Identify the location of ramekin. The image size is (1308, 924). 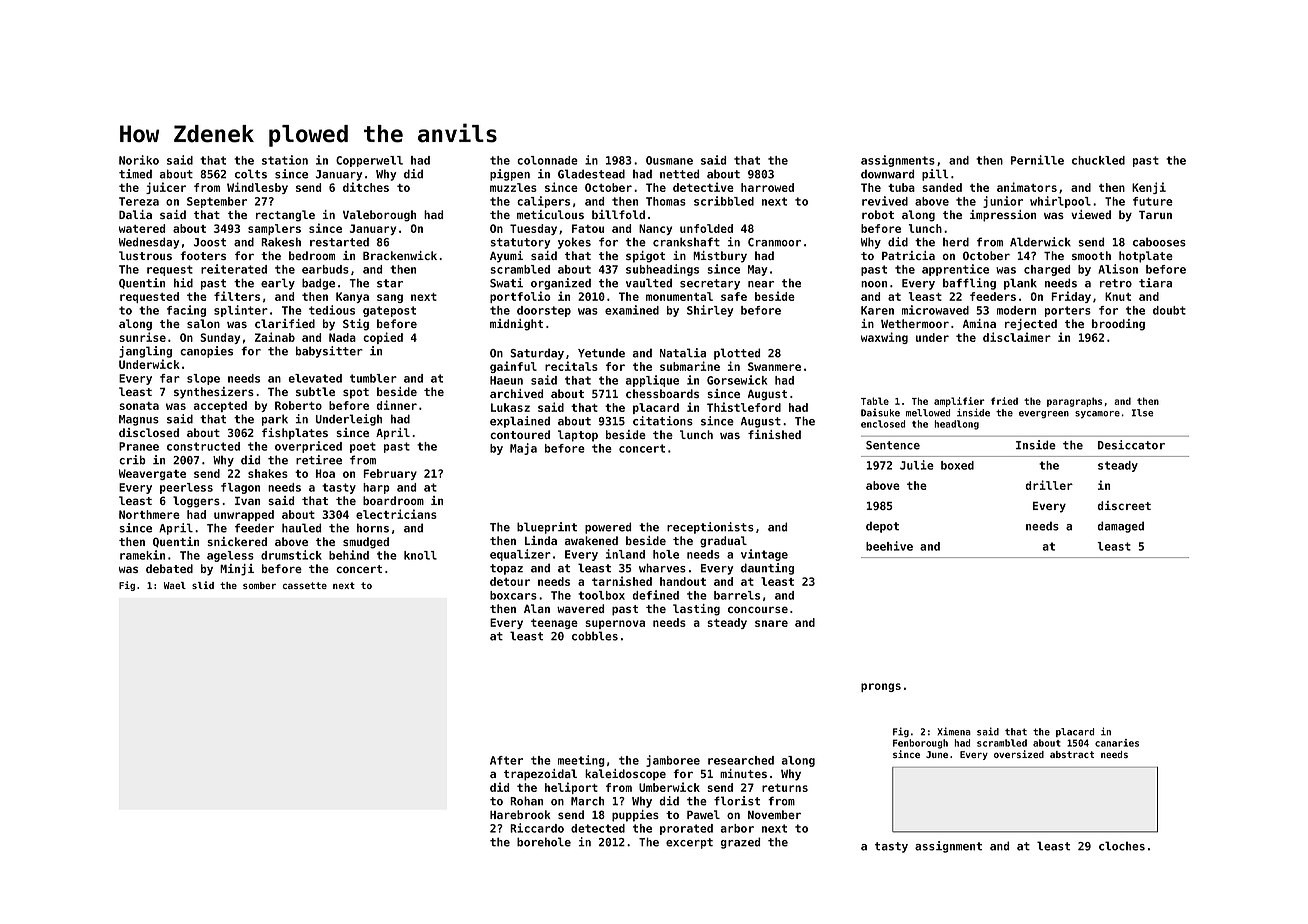
(142, 555).
